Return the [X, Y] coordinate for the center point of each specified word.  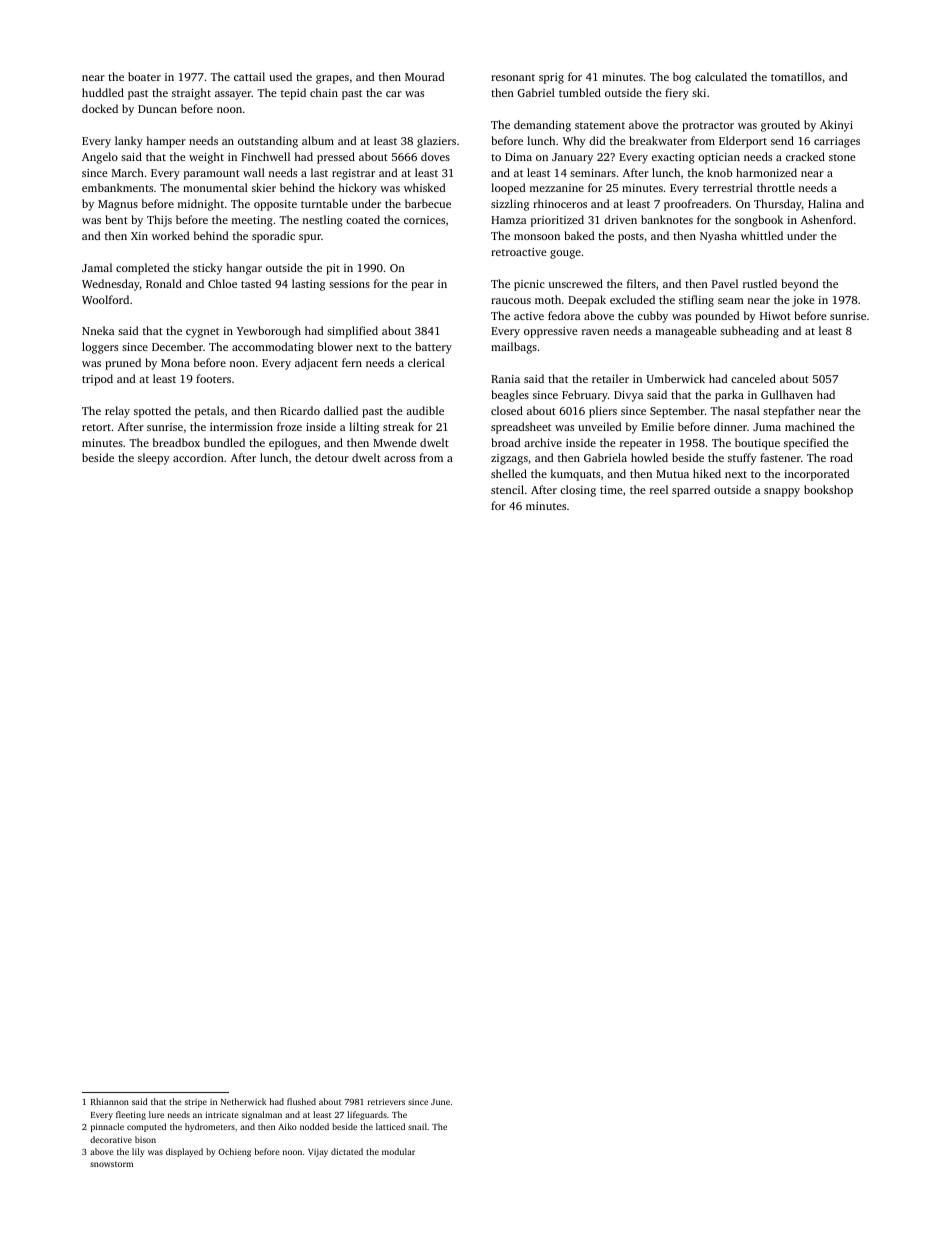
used [280, 76]
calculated [721, 76]
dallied [341, 410]
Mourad [424, 76]
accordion [198, 457]
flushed [301, 1101]
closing [578, 491]
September [677, 412]
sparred [691, 491]
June [440, 1102]
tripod [97, 380]
